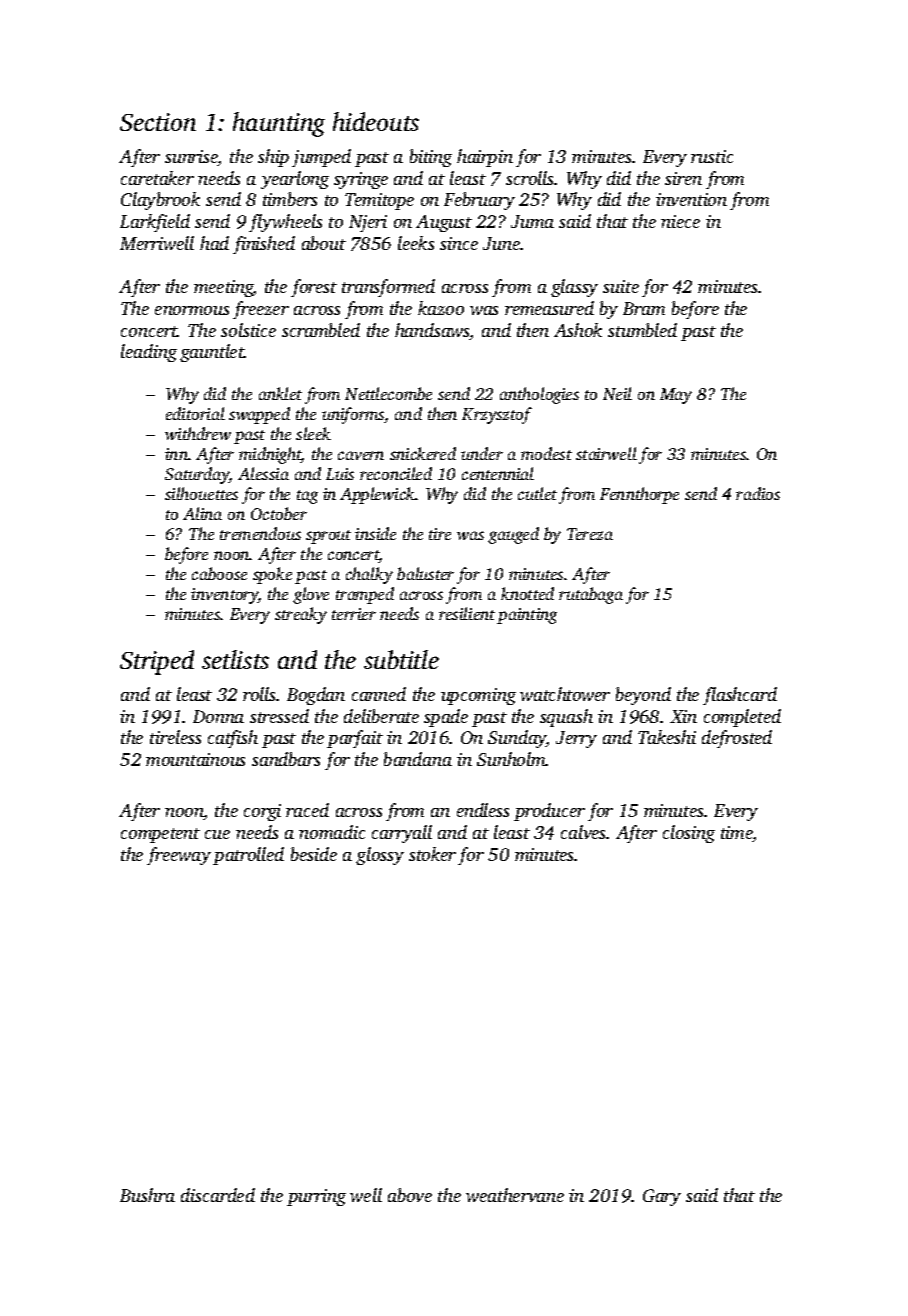 This screenshot has width=908, height=1316. I want to click on carryall, so click(402, 834).
